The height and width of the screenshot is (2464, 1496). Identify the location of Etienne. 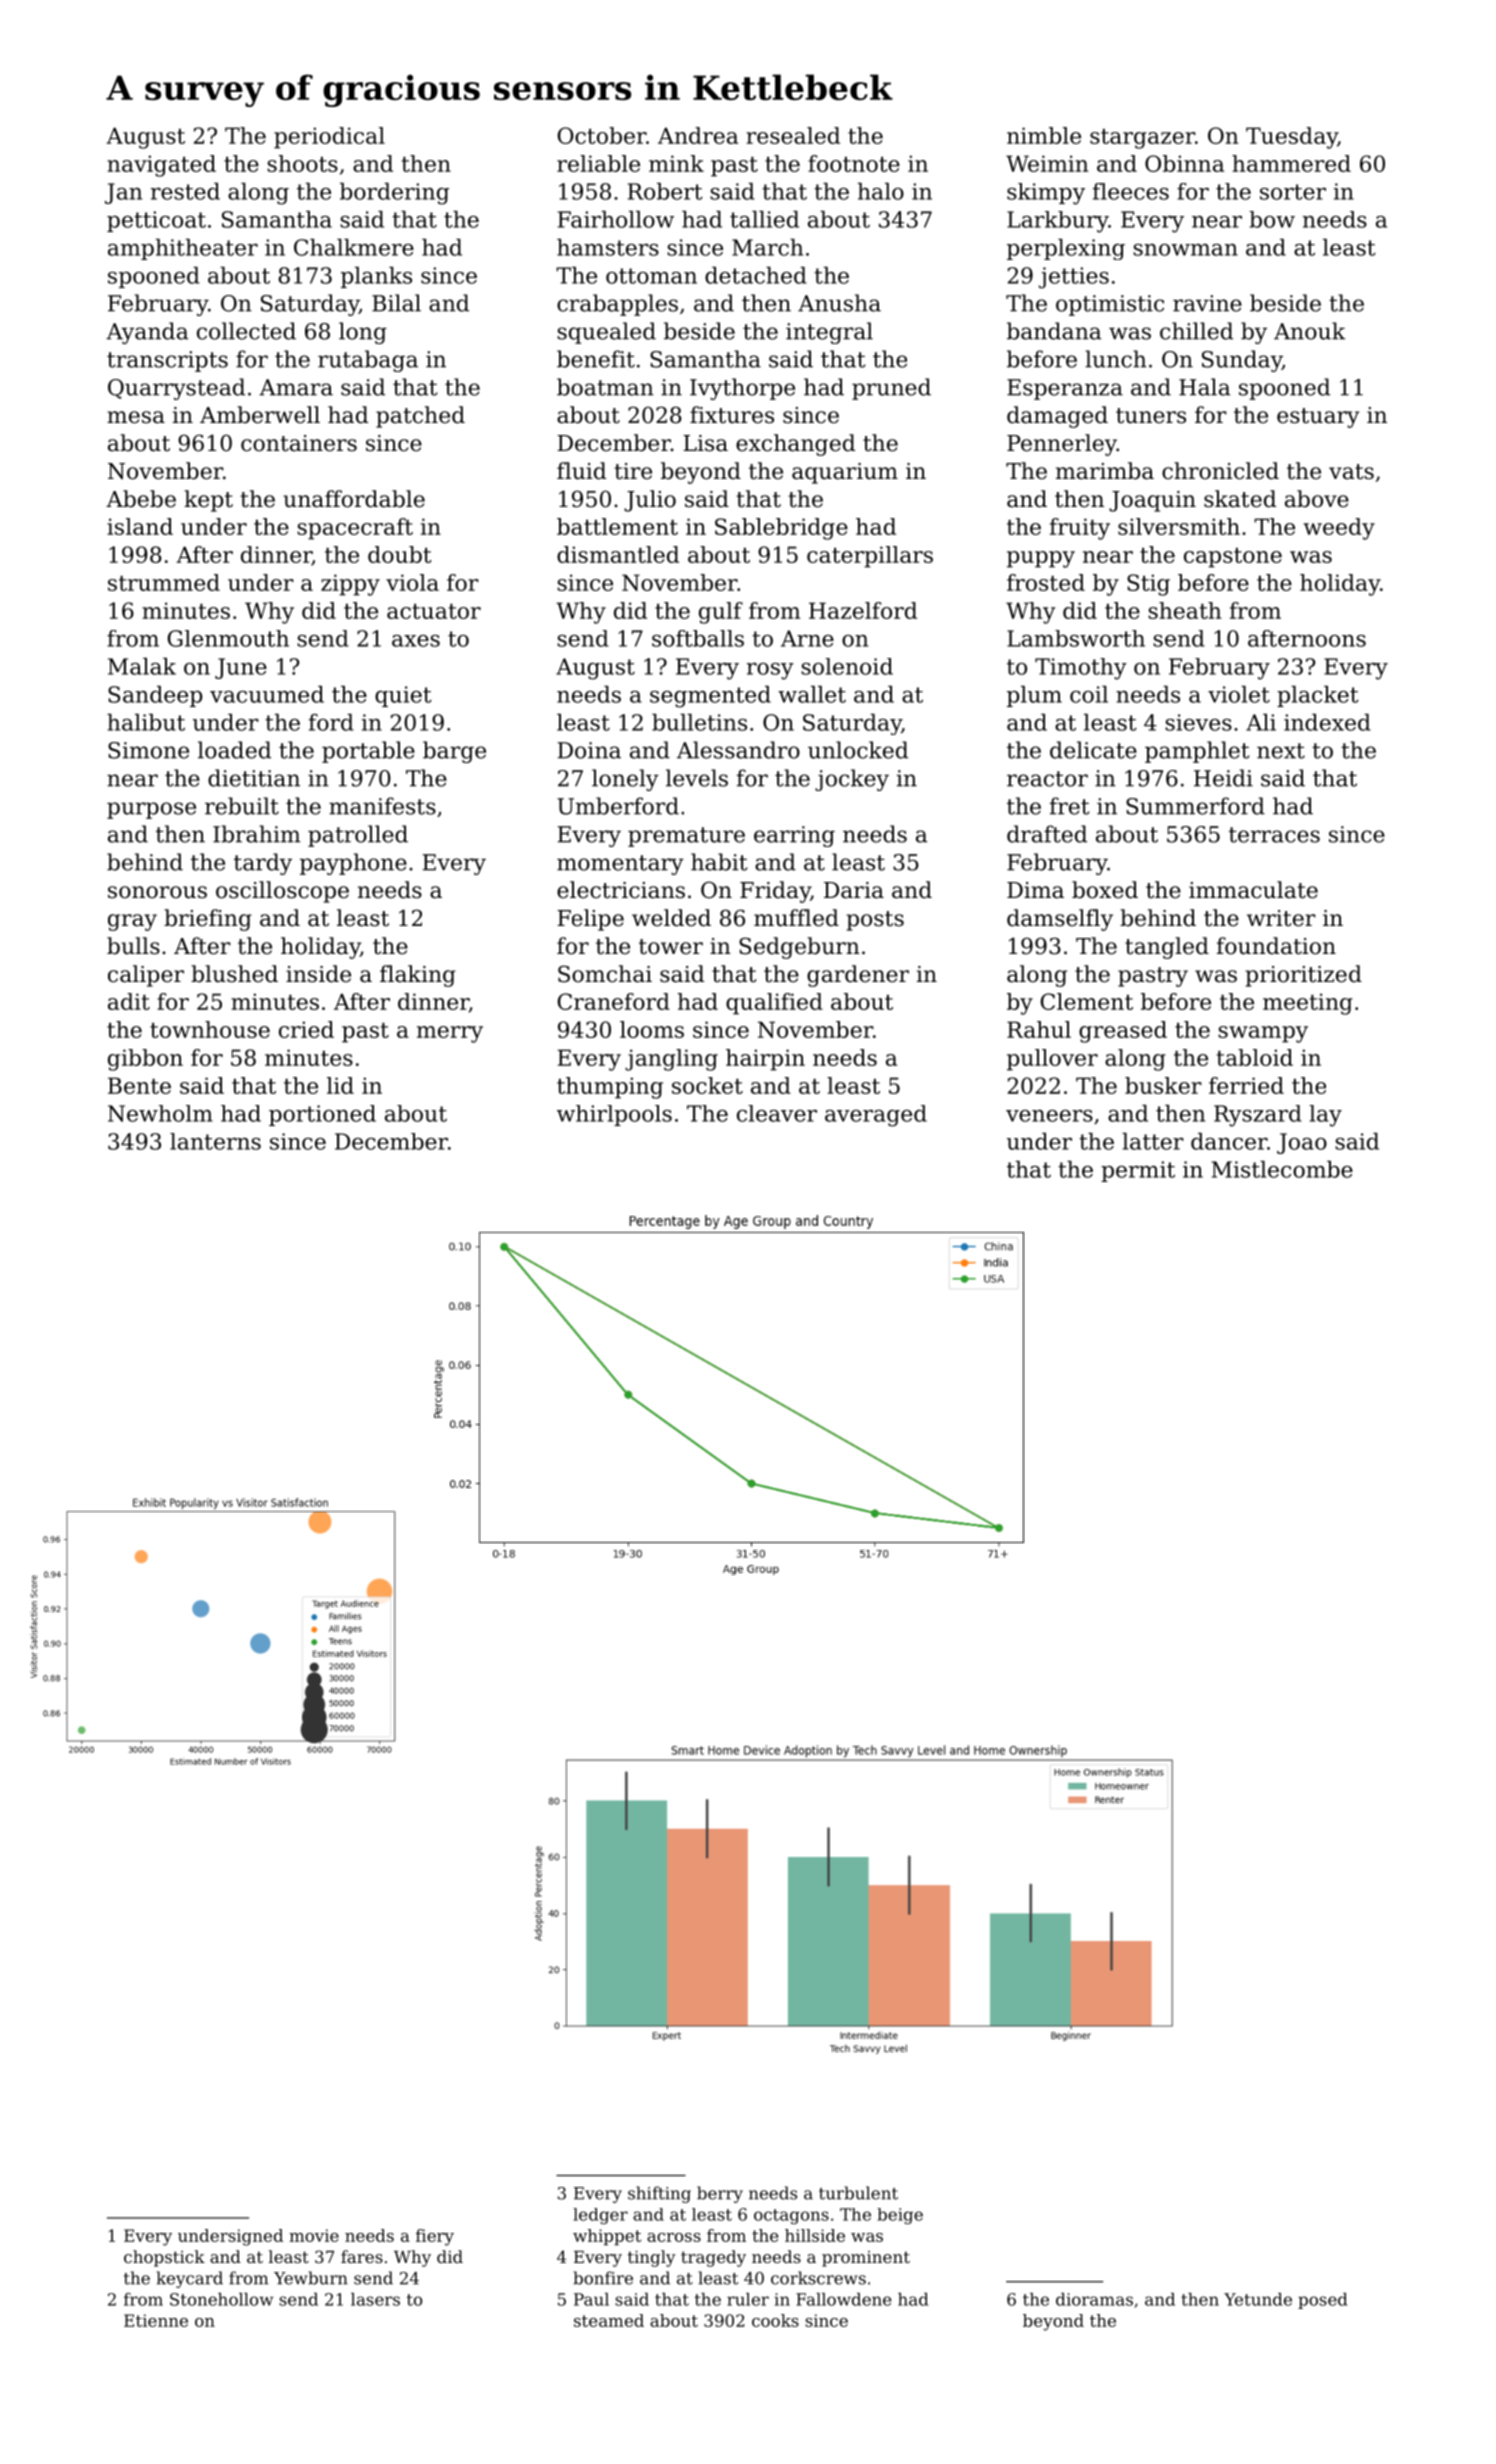
(156, 2320).
